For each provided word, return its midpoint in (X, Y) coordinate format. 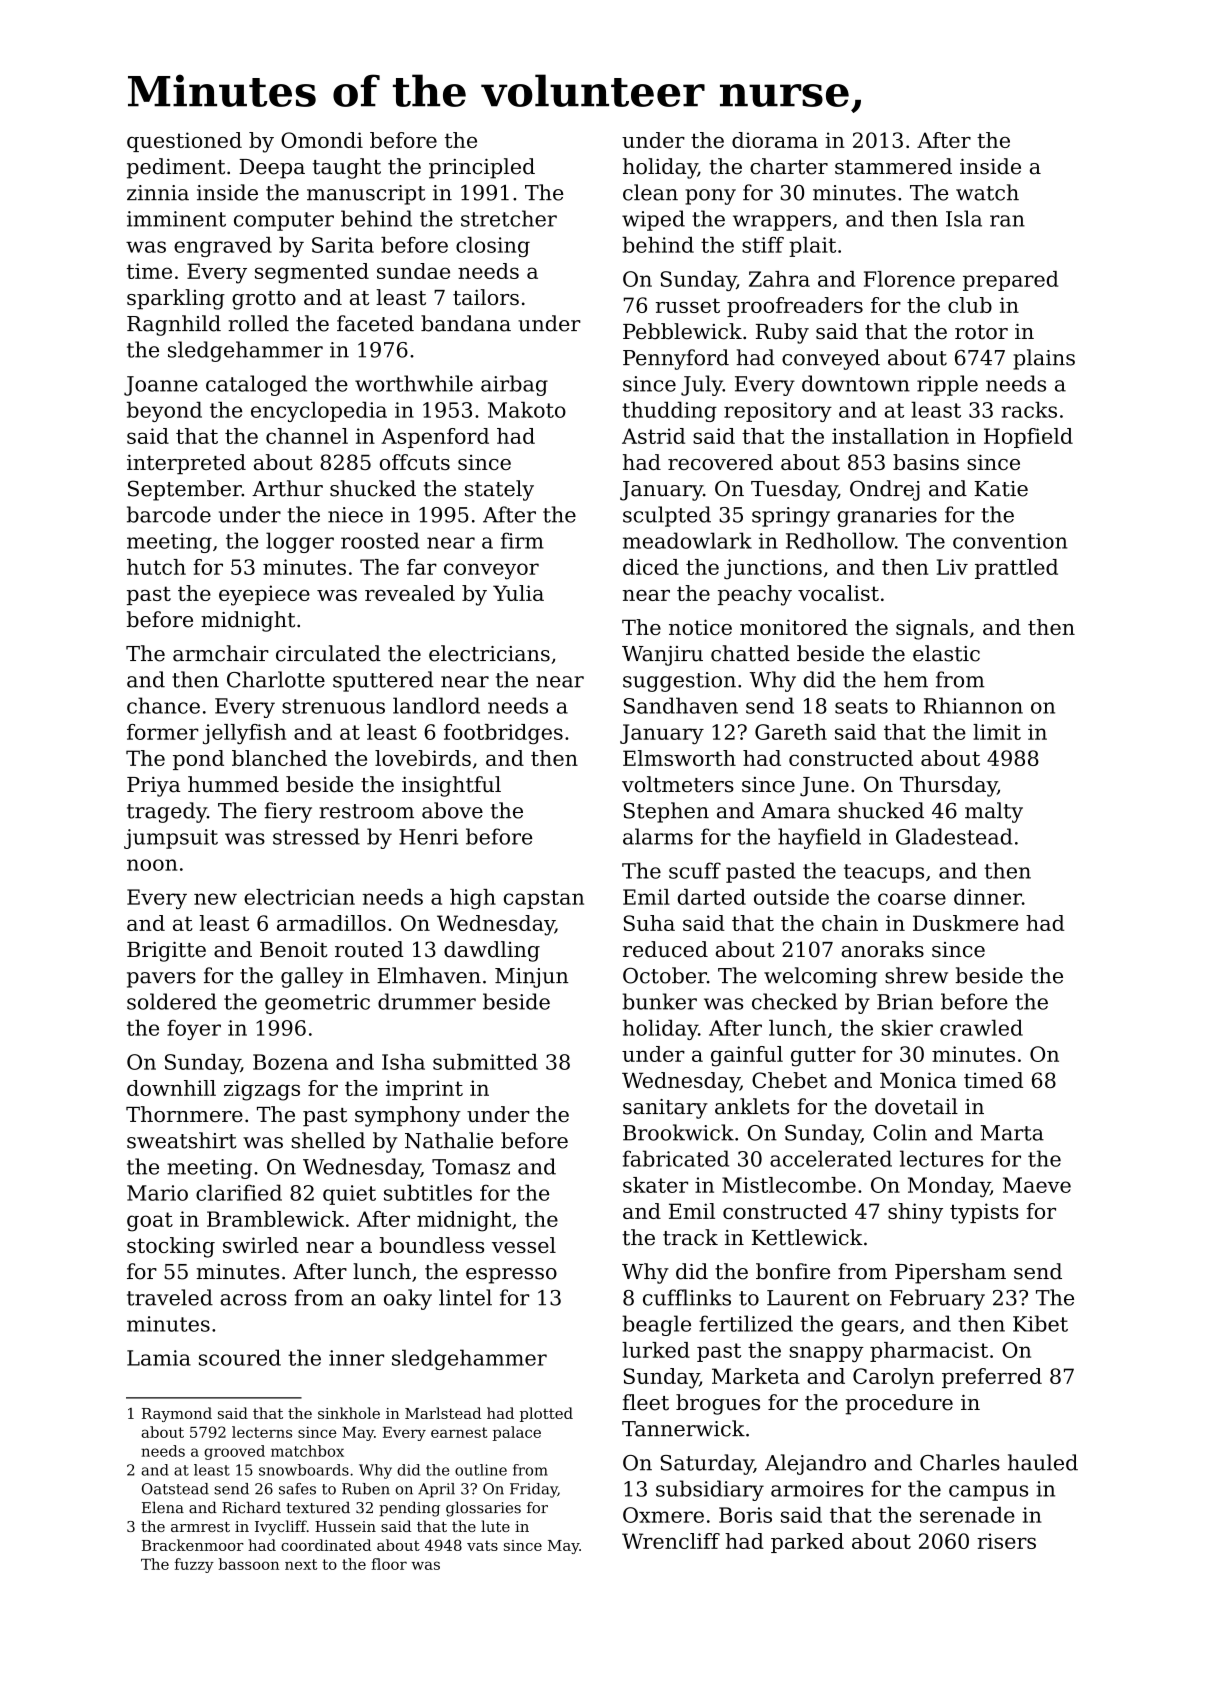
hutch (156, 567)
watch (987, 192)
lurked (656, 1350)
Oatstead (175, 1489)
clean (650, 192)
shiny (915, 1213)
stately (499, 490)
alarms (658, 836)
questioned (184, 142)
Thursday (948, 786)
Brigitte (166, 951)
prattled (1016, 569)
